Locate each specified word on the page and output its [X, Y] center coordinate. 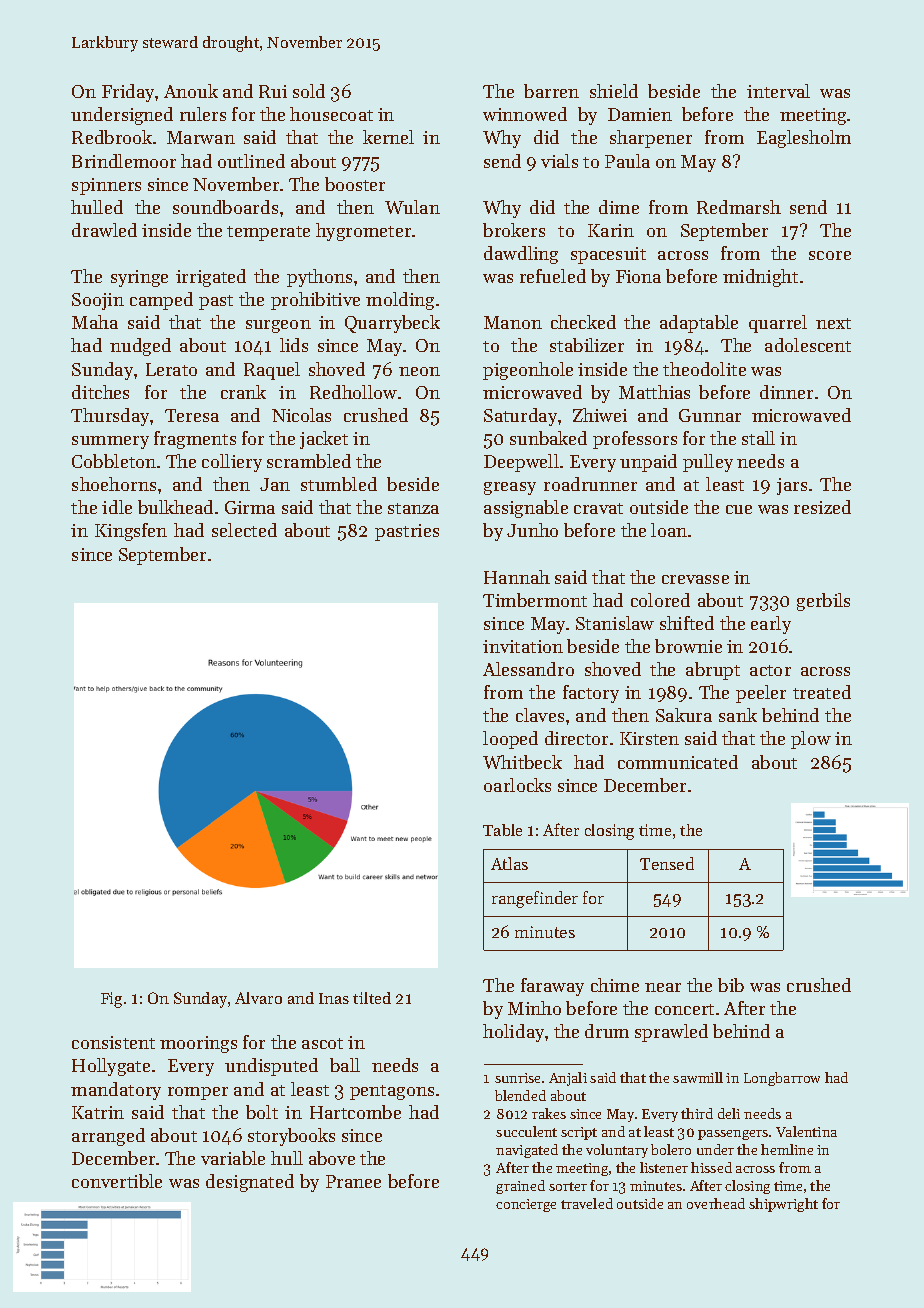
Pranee [353, 1181]
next [833, 323]
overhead [716, 1203]
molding [400, 301]
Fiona [638, 276]
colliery [232, 463]
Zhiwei [600, 415]
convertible [117, 1181]
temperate [268, 233]
